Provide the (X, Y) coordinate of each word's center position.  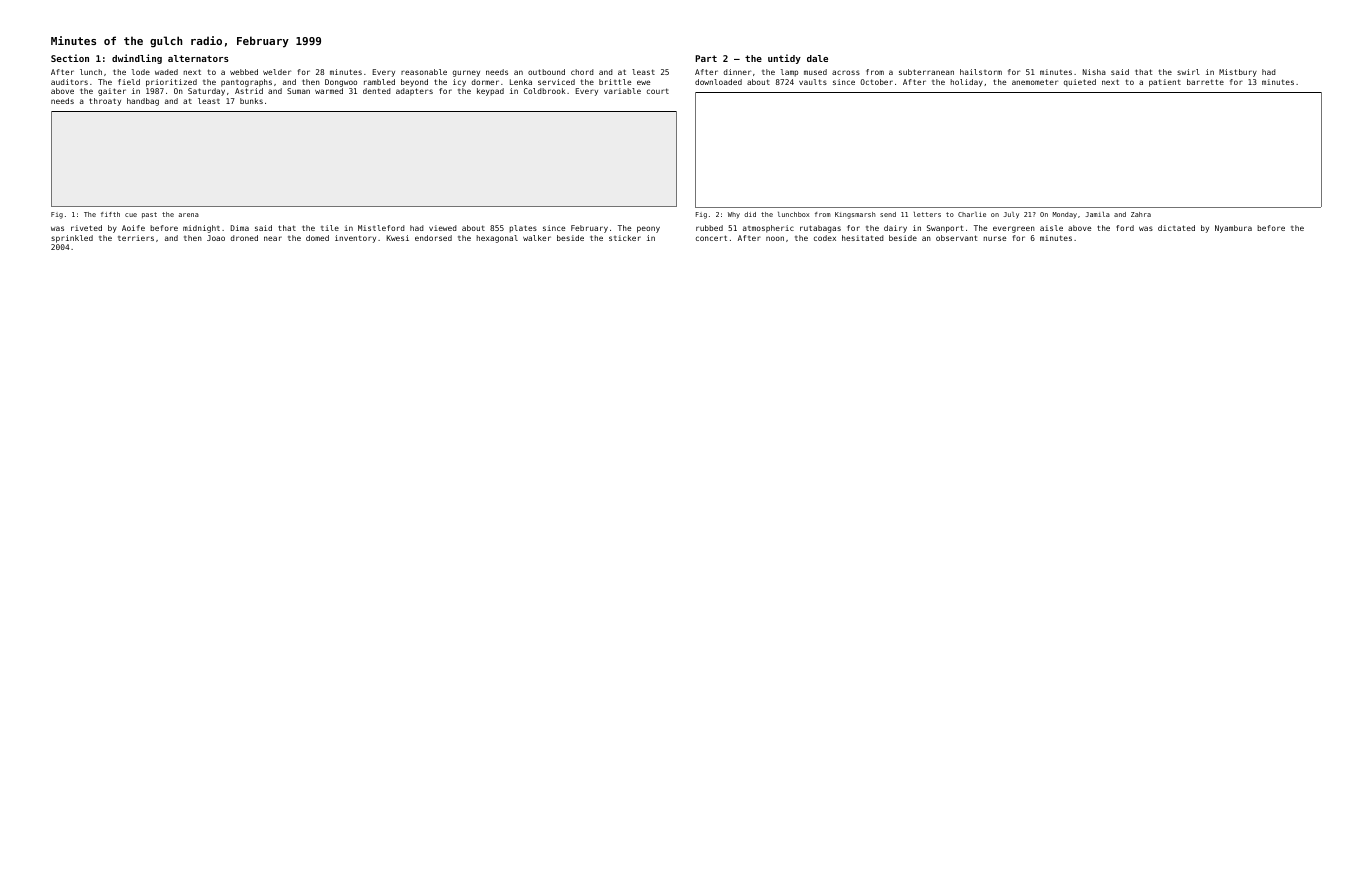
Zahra (1141, 214)
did (750, 214)
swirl (1188, 72)
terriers (136, 238)
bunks (251, 101)
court (658, 91)
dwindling (137, 59)
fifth (110, 214)
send (888, 214)
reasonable (424, 72)
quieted (1080, 83)
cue (131, 215)
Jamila (1097, 214)
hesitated (863, 238)
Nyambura (1233, 229)
